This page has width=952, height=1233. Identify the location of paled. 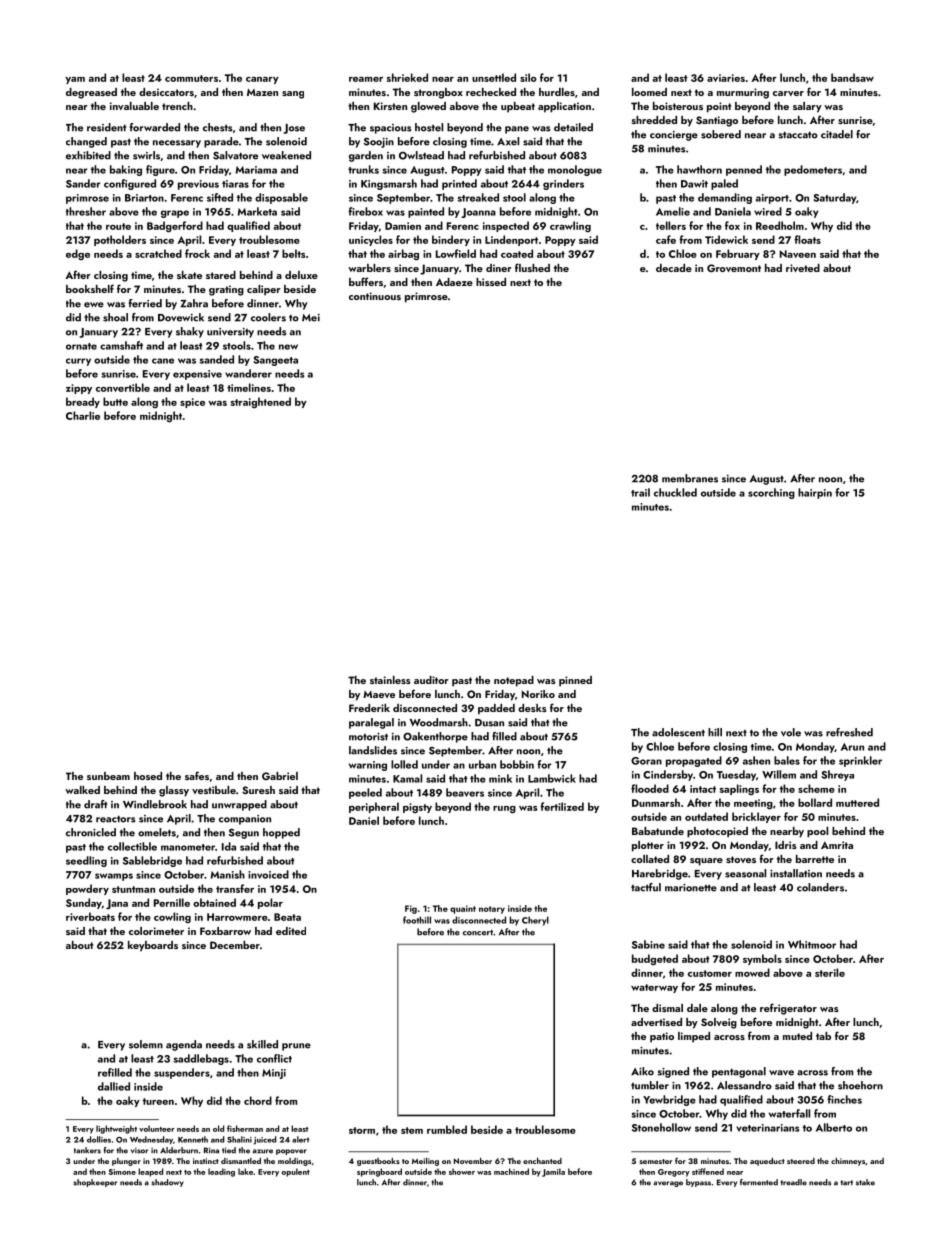
(724, 184).
